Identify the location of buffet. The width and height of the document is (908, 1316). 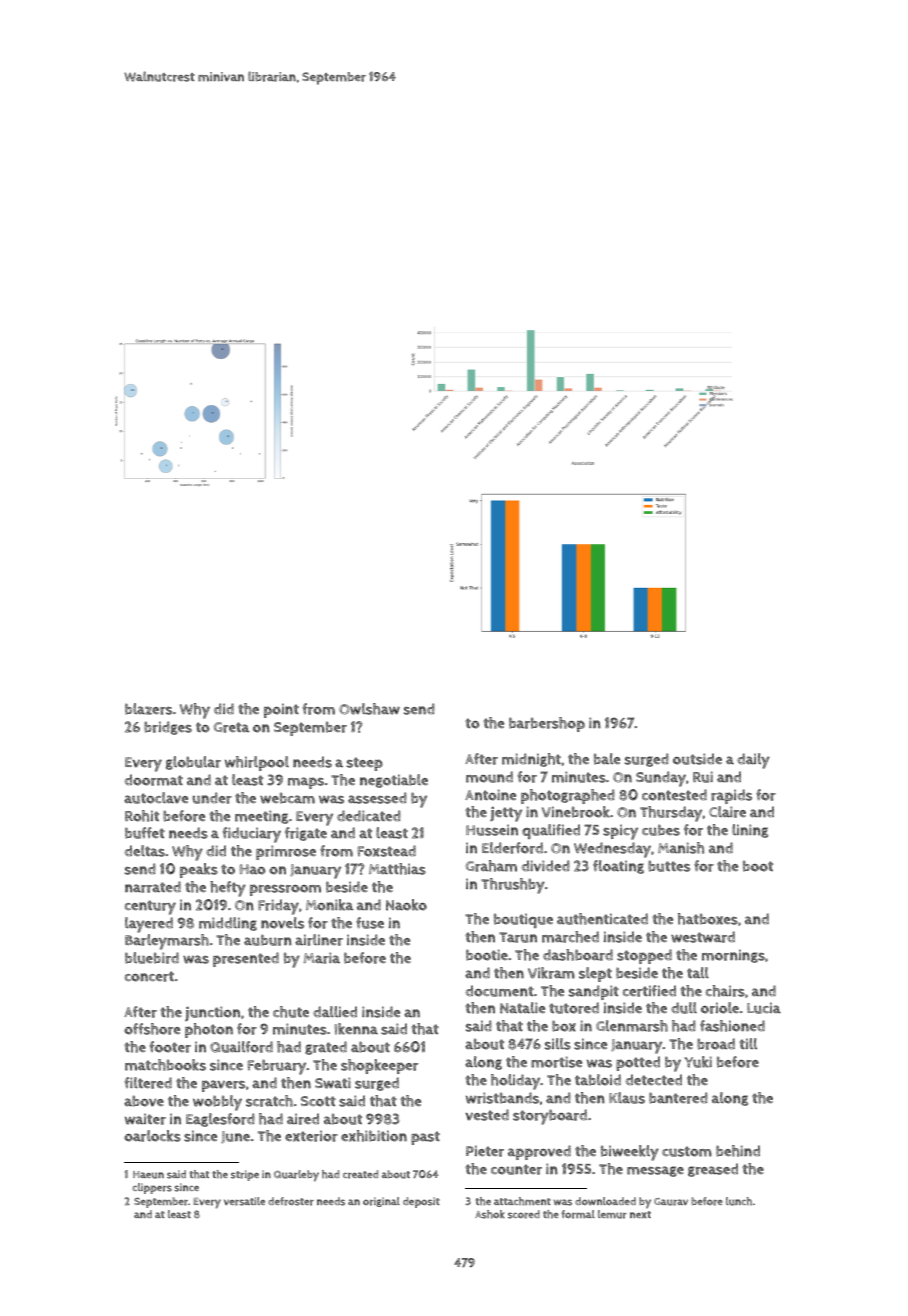
(145, 833).
